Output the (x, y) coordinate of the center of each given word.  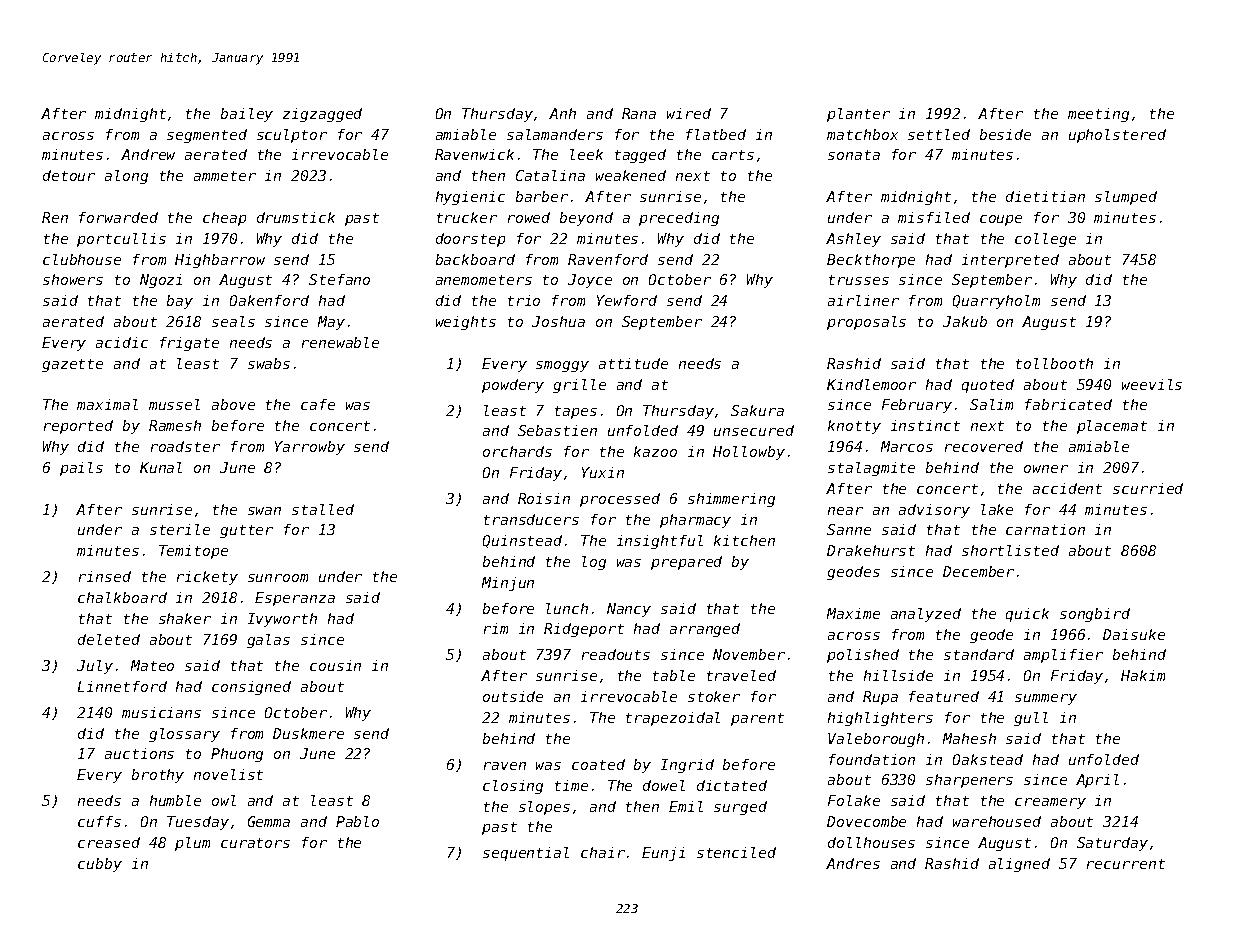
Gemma (269, 821)
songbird (1095, 615)
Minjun (508, 584)
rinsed (105, 576)
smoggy (562, 366)
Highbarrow (220, 261)
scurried (1148, 488)
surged (740, 808)
